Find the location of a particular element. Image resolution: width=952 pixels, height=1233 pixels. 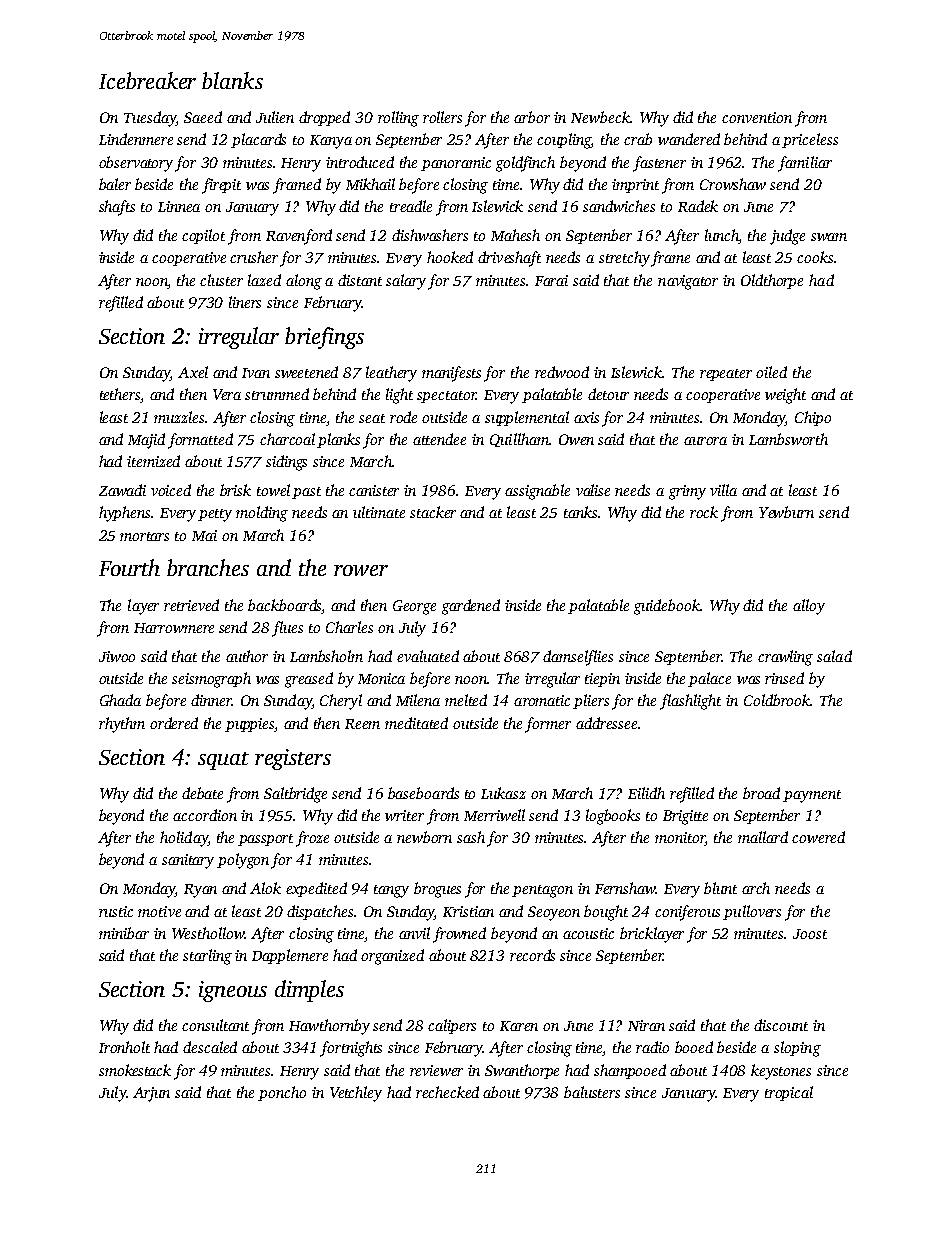

Chipo is located at coordinates (813, 418).
